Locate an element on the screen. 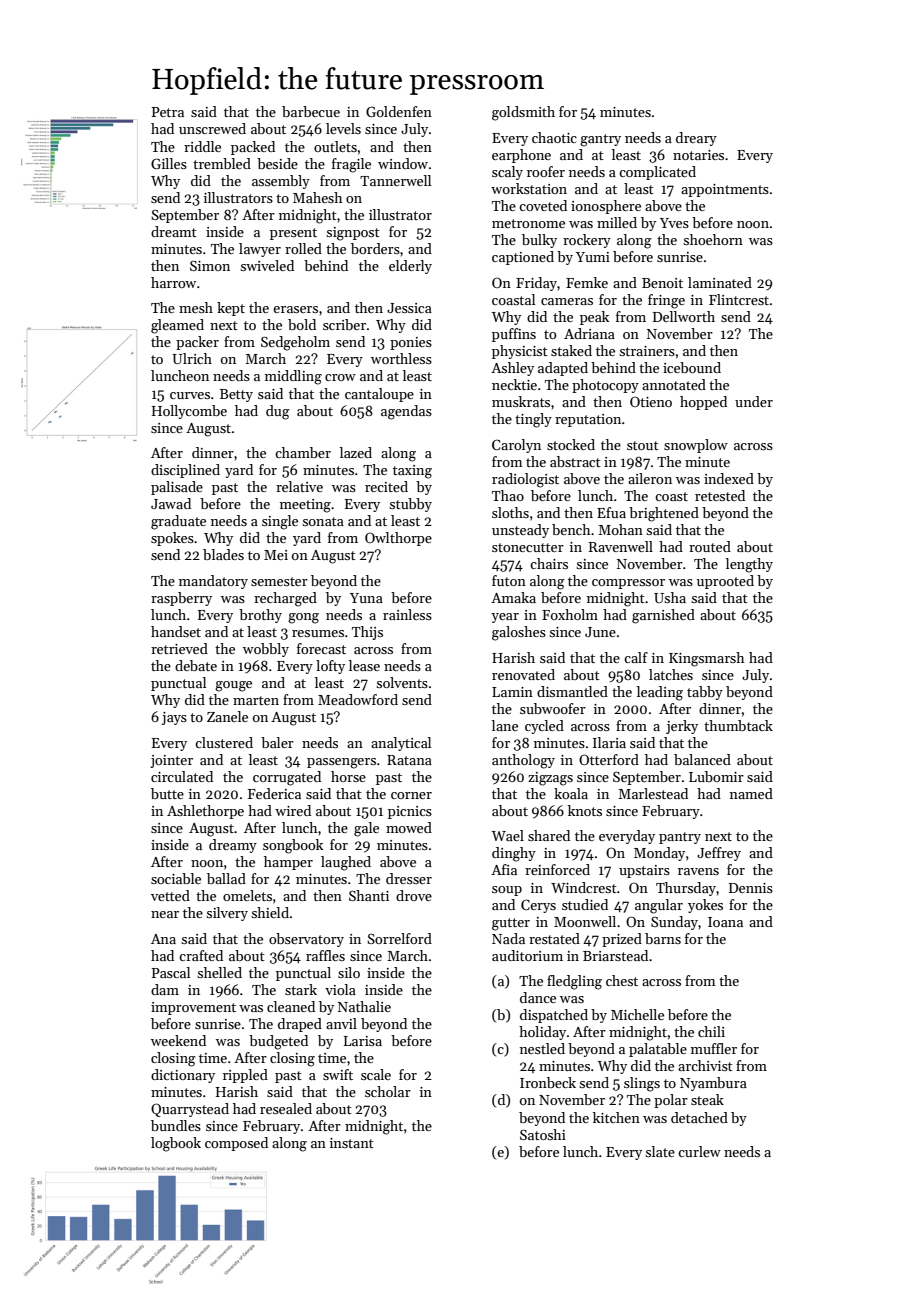 The image size is (924, 1311). sociable is located at coordinates (176, 878).
